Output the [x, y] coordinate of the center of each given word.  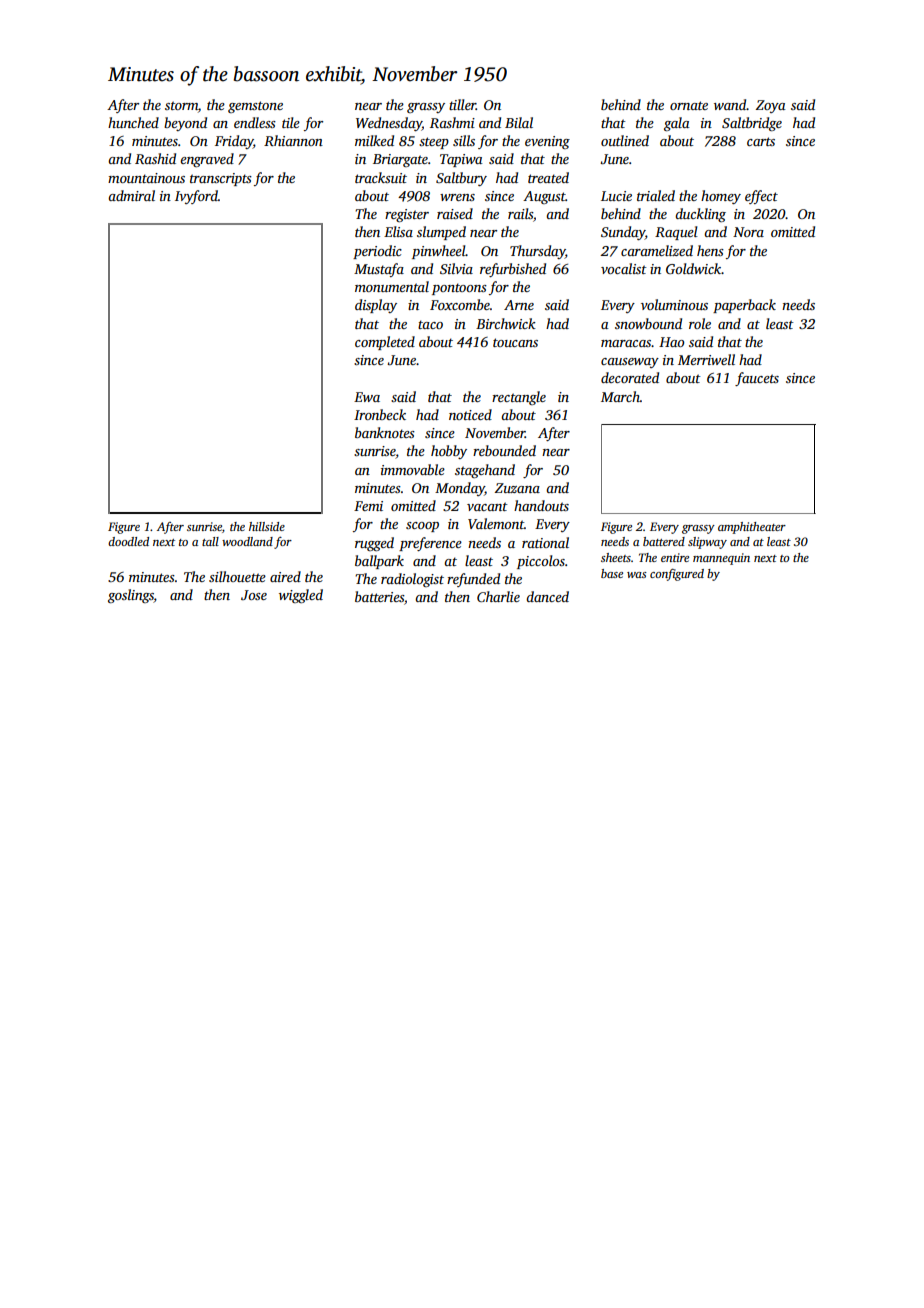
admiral [131, 195]
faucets [757, 379]
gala [677, 124]
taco [430, 324]
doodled [128, 541]
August [544, 197]
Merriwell [706, 359]
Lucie [616, 196]
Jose [254, 595]
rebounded [504, 450]
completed [385, 343]
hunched [133, 122]
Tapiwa [461, 160]
